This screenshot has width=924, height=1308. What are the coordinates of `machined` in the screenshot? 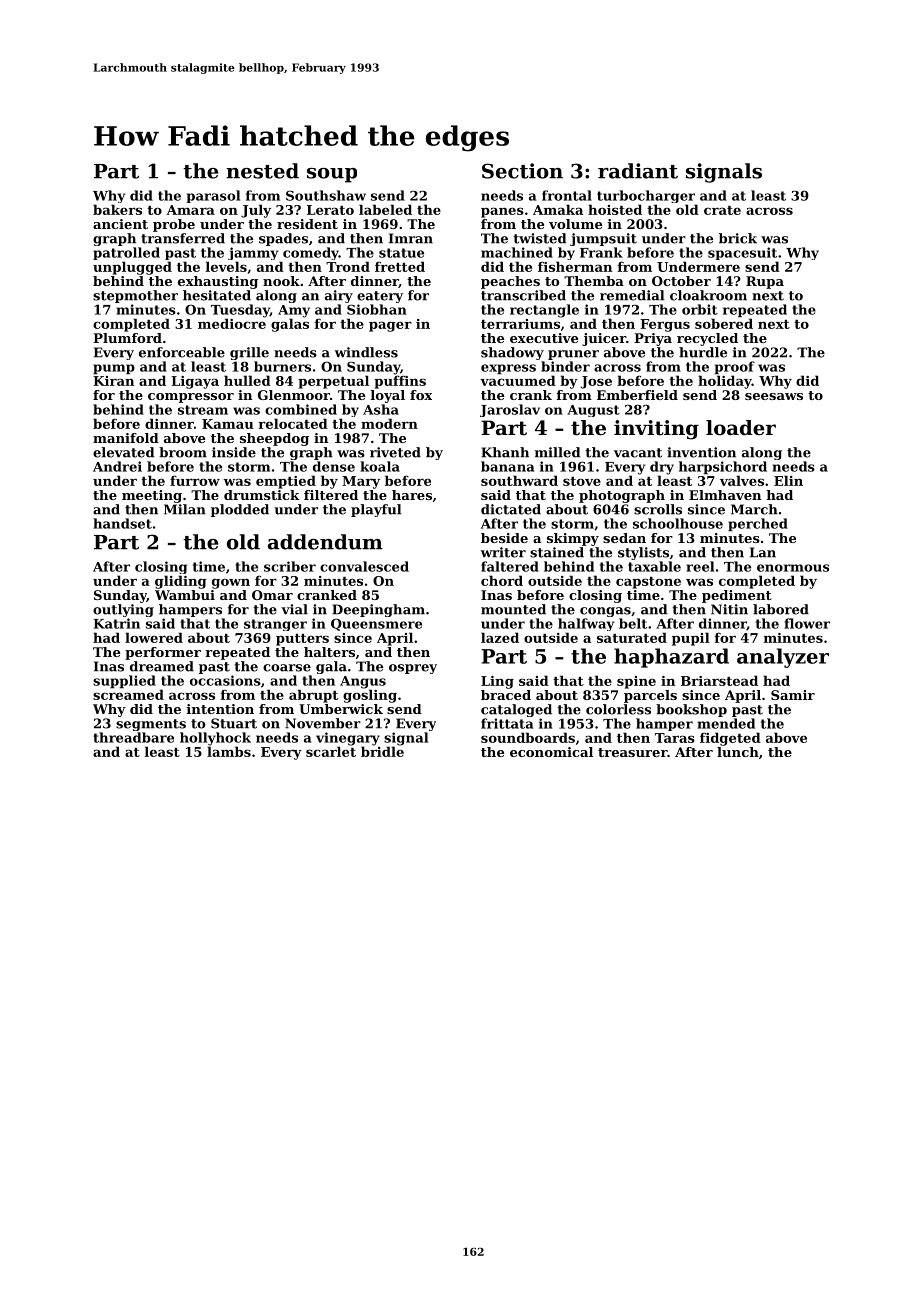 It's located at (517, 252).
